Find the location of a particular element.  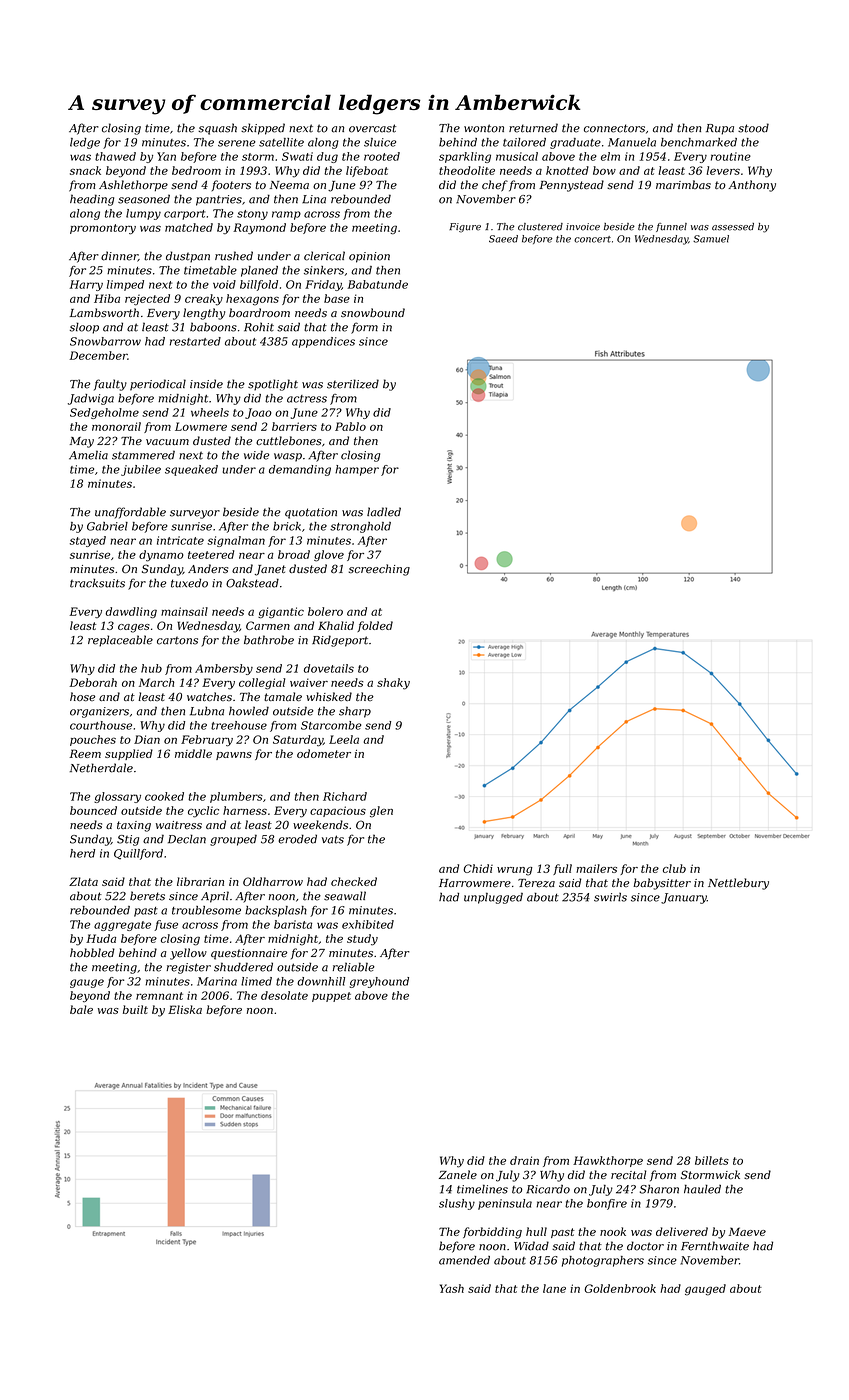

Rupa is located at coordinates (720, 129).
